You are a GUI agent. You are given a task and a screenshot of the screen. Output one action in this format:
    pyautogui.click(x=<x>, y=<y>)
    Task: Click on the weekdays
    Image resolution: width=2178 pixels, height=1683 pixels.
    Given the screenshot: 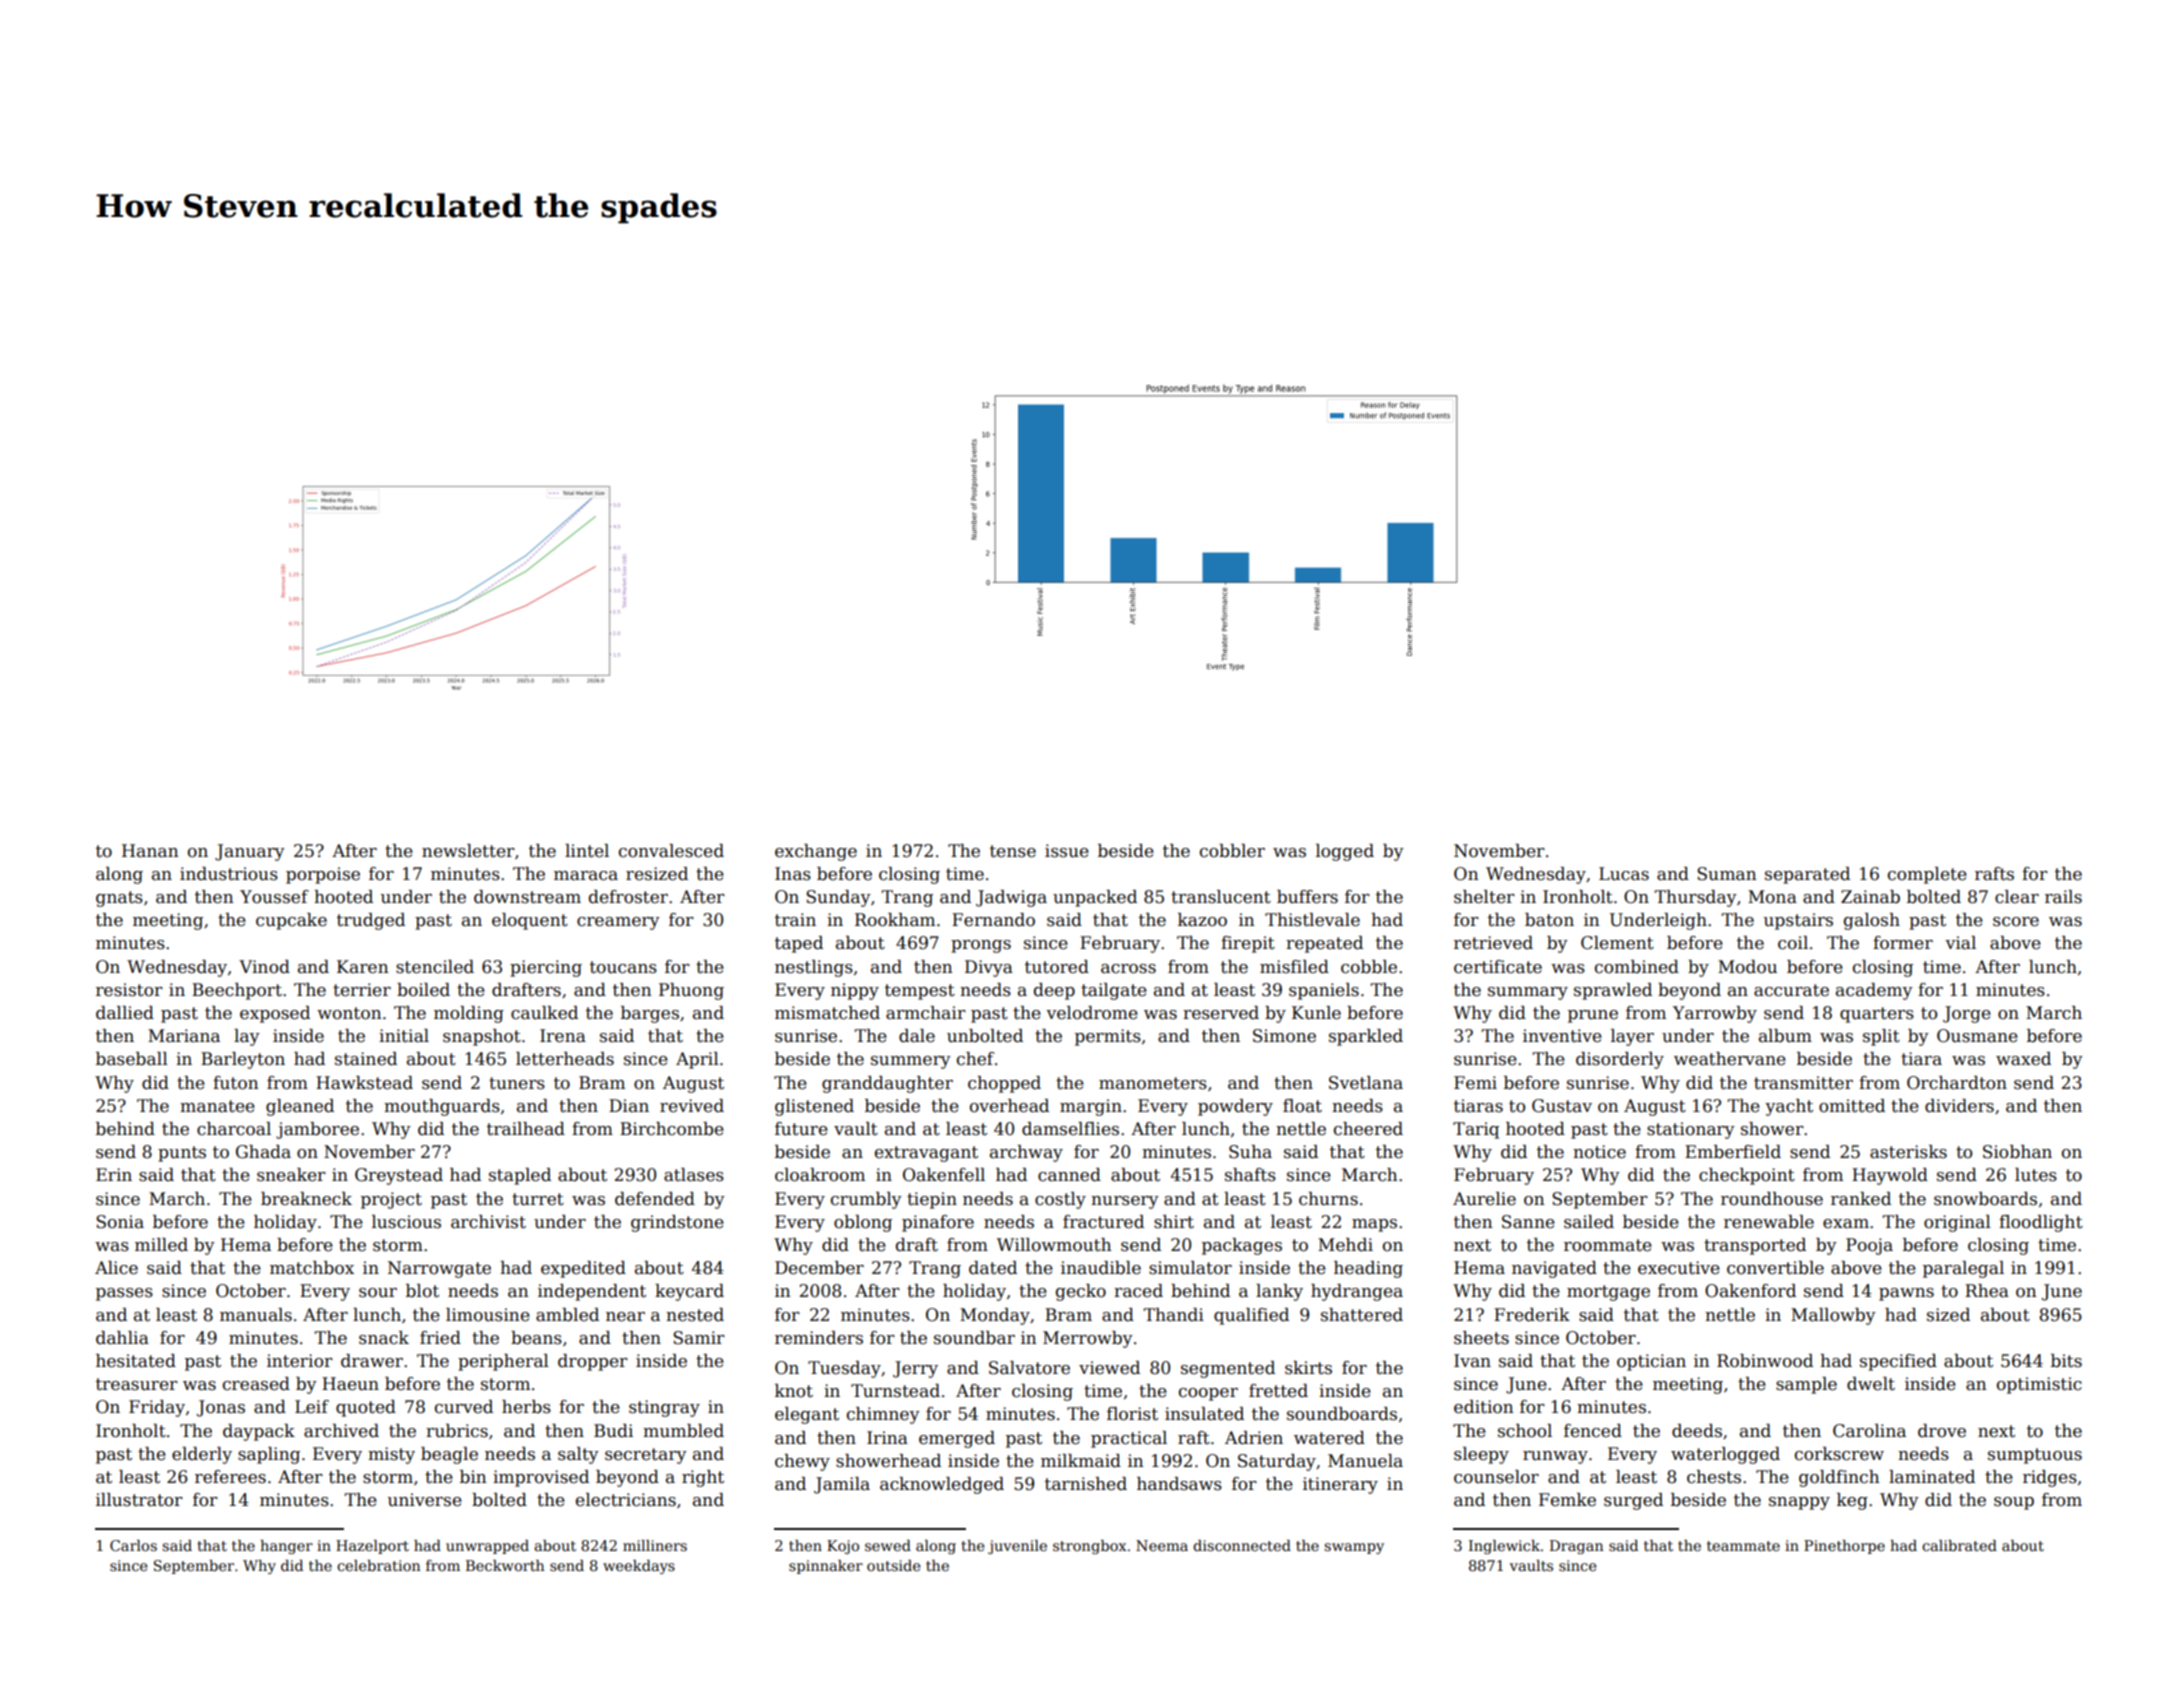 What is the action you would take?
    pyautogui.click(x=639, y=1567)
